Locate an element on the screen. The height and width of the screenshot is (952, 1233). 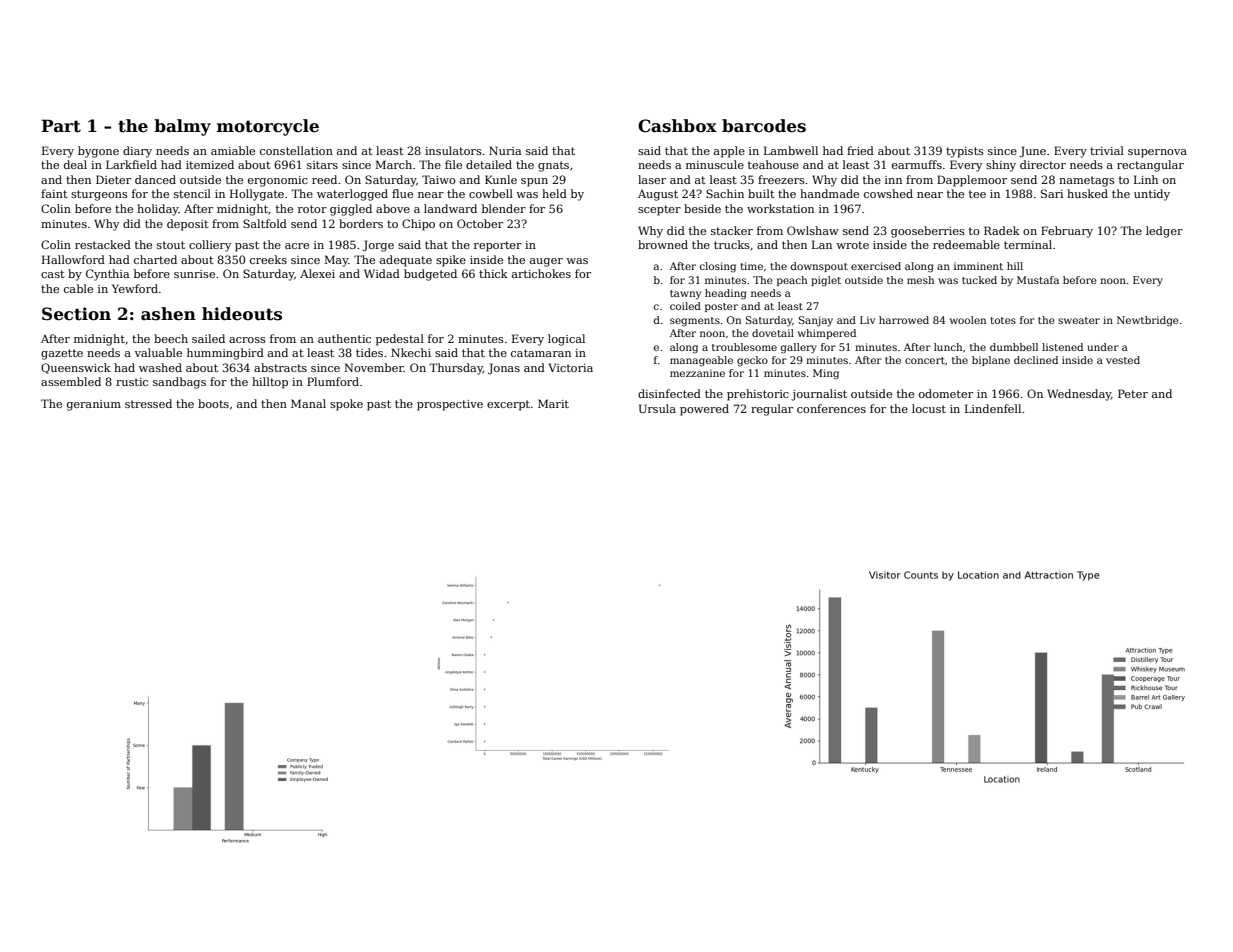
imminent is located at coordinates (978, 266).
